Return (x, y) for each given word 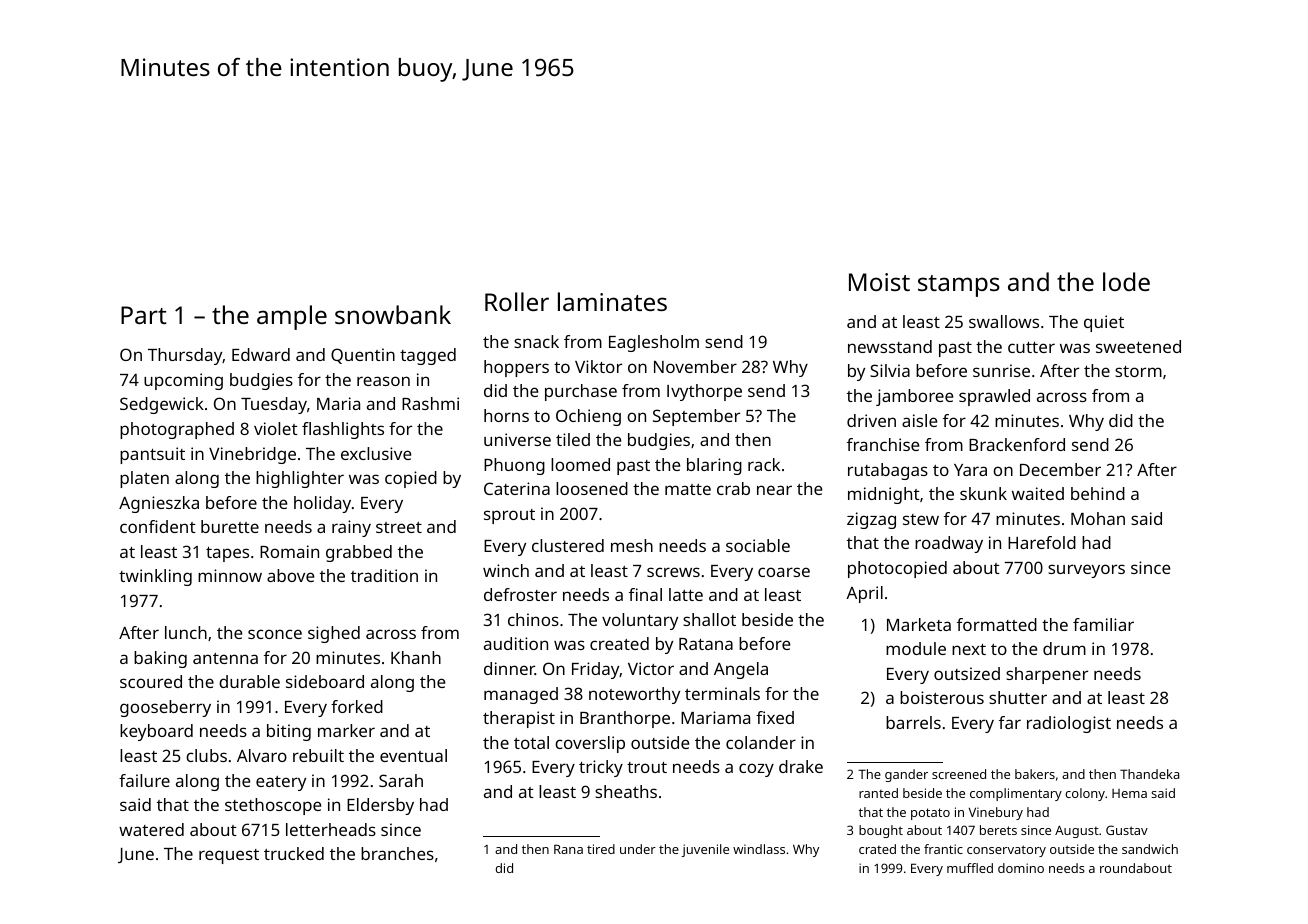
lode (1126, 281)
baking (160, 659)
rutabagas (888, 471)
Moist (879, 282)
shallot (709, 619)
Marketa (919, 624)
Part (144, 315)
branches (397, 853)
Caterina (517, 488)
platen (144, 479)
